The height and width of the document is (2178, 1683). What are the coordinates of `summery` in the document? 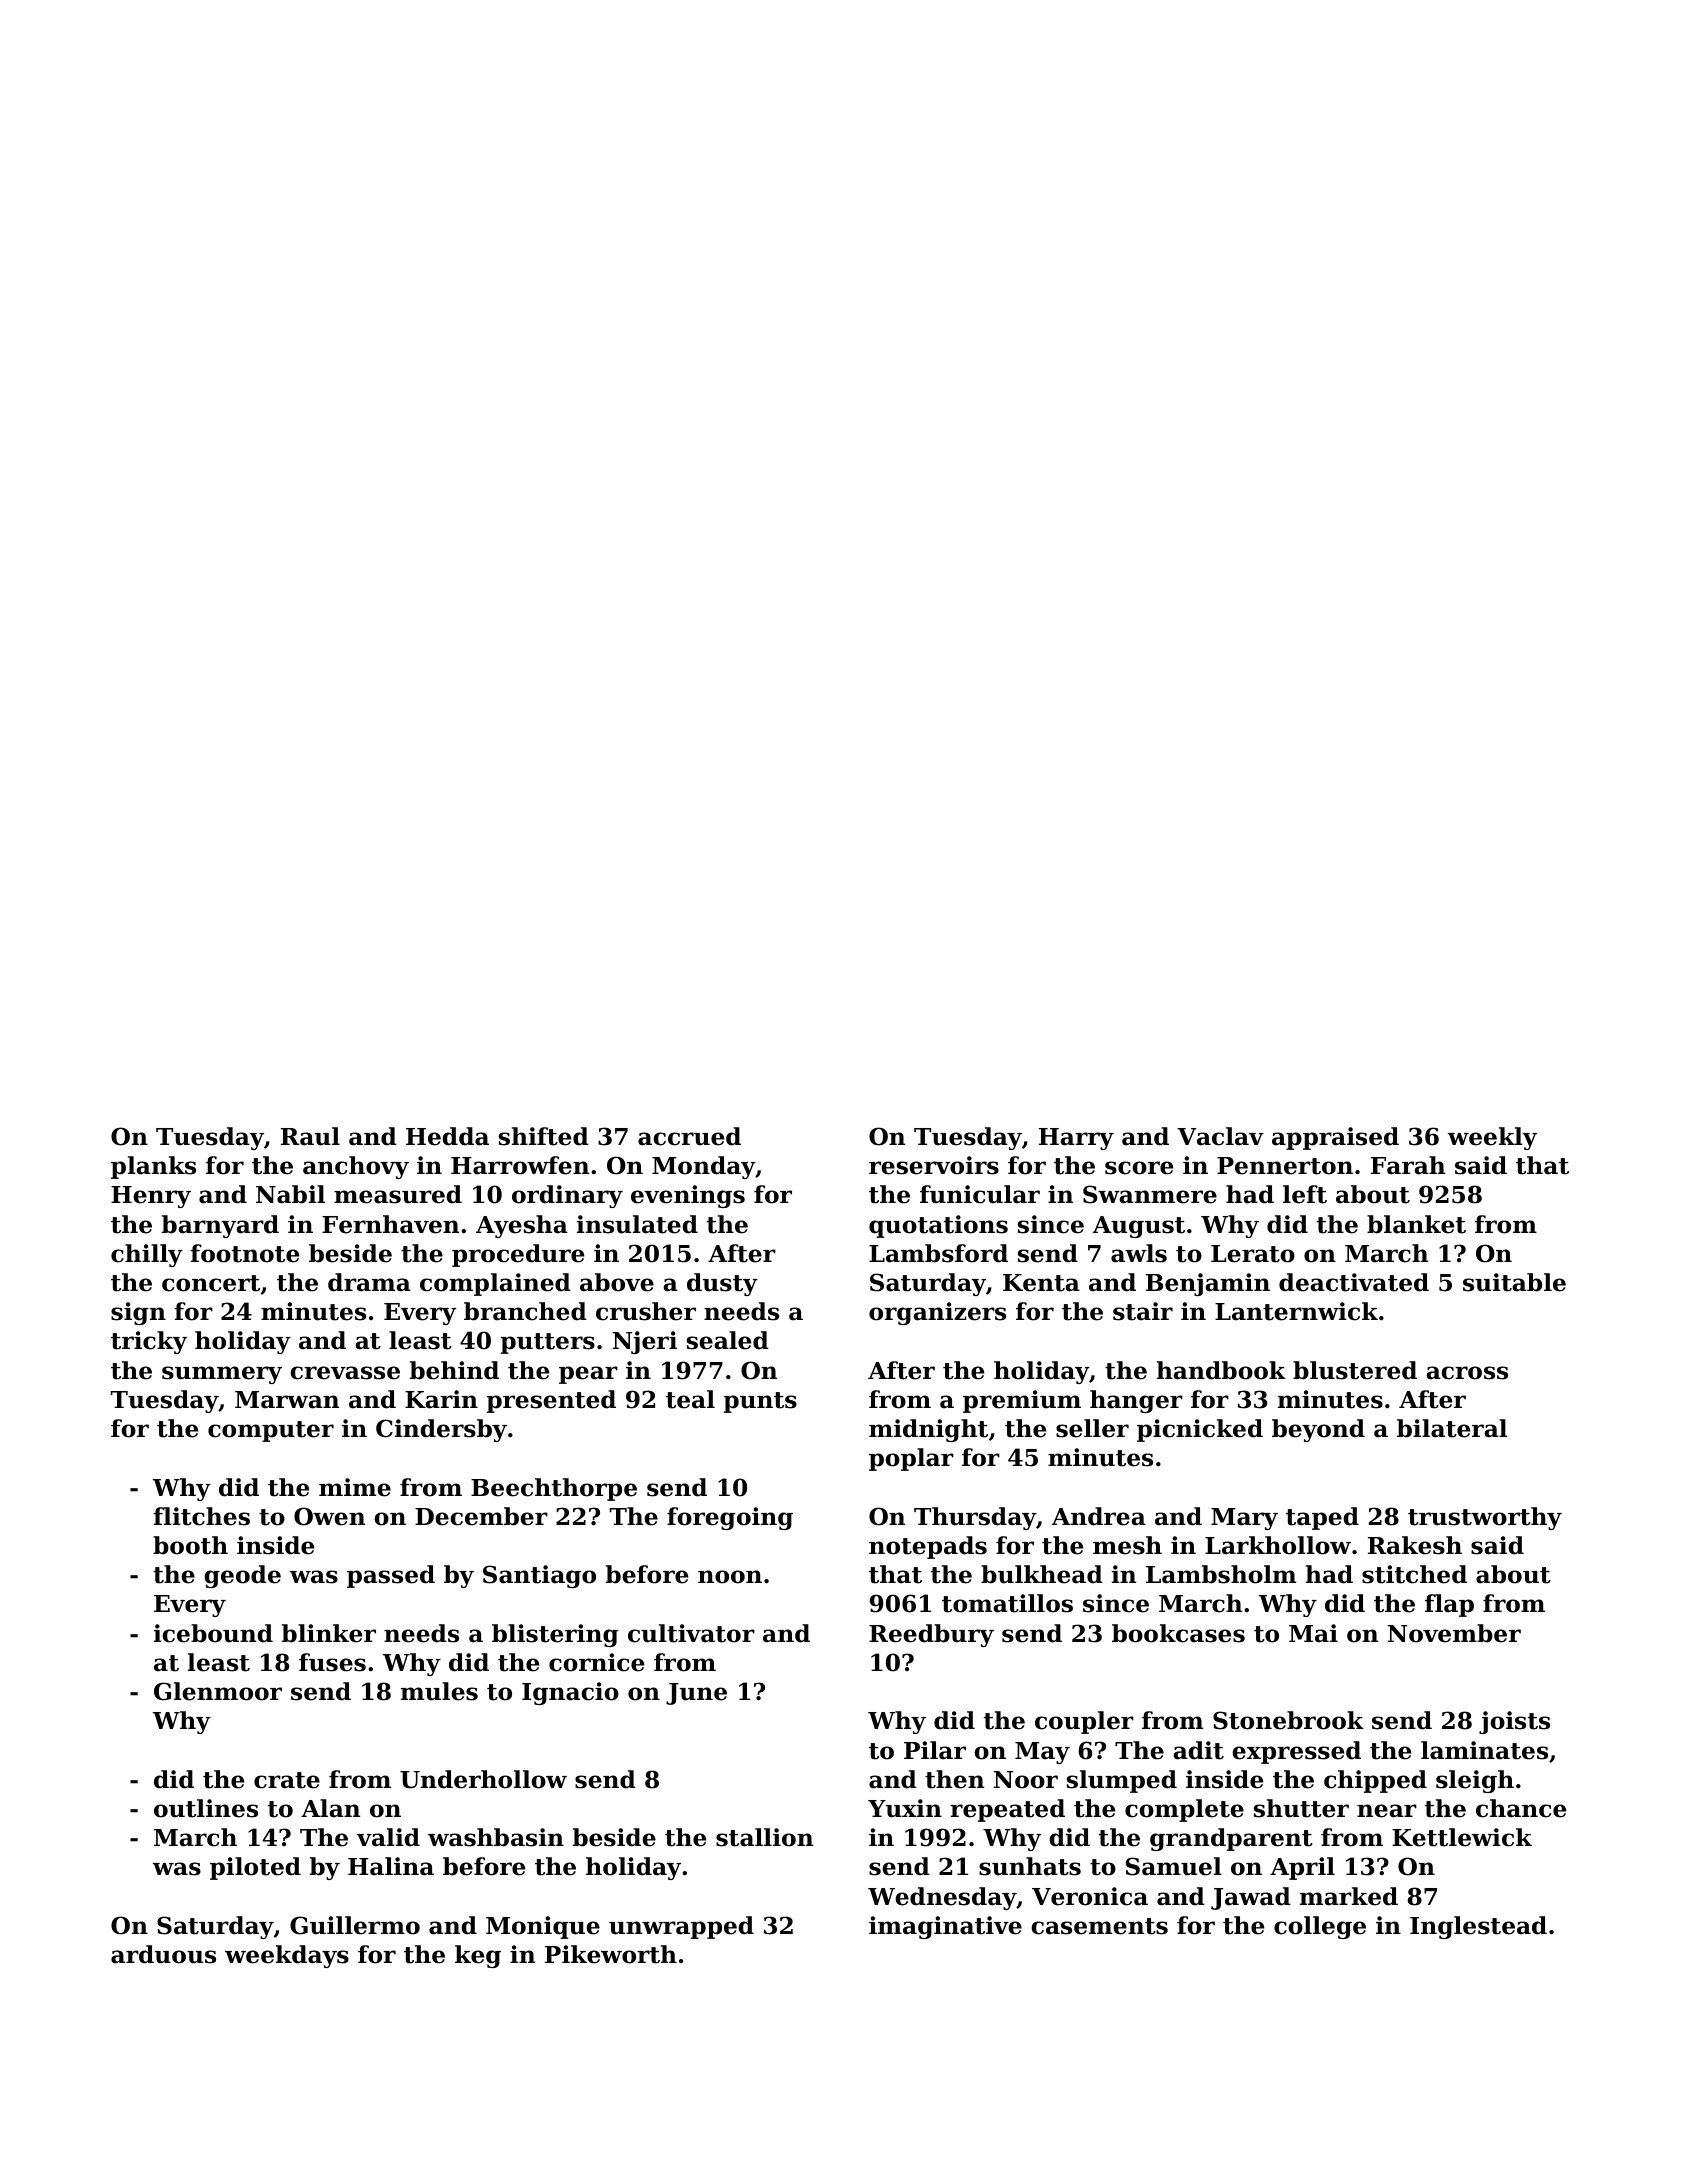 It's located at (222, 1375).
